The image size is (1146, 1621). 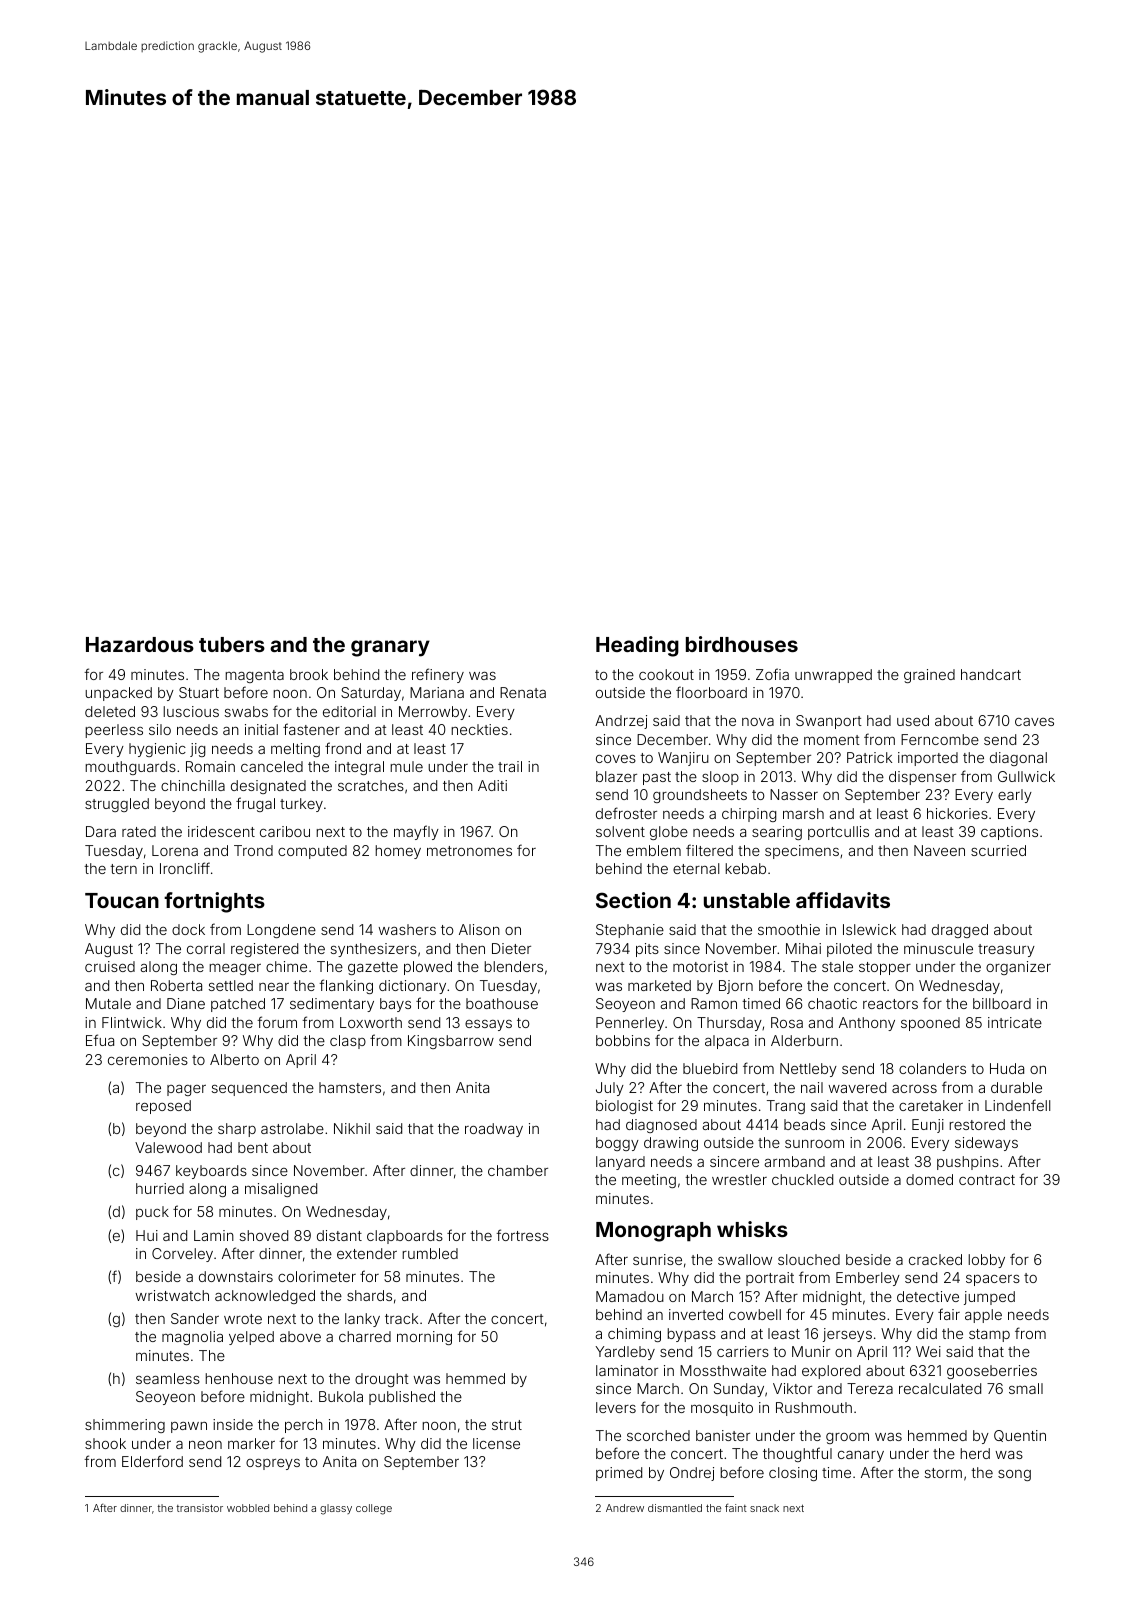 What do you see at coordinates (199, 692) in the document?
I see `Stuart` at bounding box center [199, 692].
